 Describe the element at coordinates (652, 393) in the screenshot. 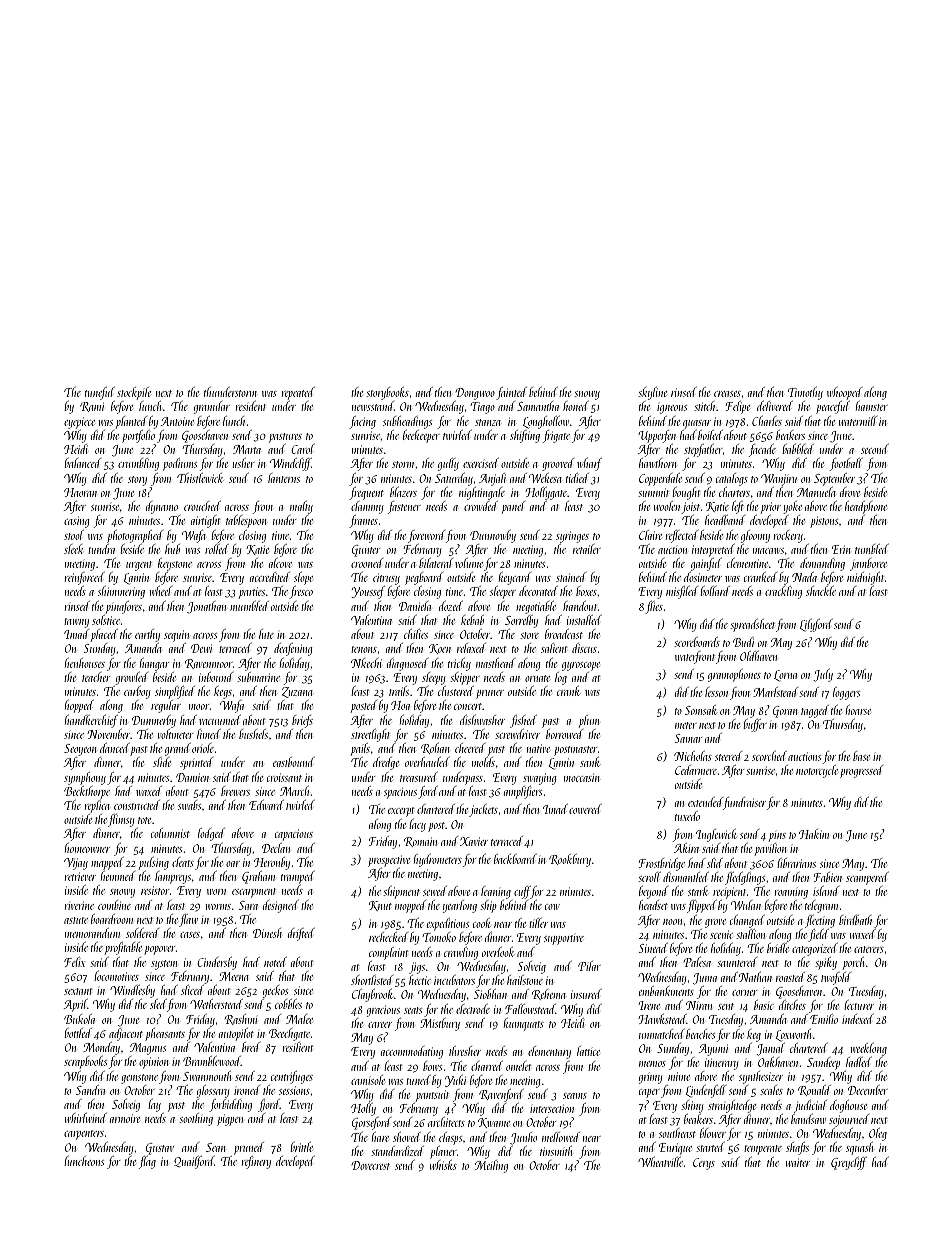

I see `skyline` at that location.
